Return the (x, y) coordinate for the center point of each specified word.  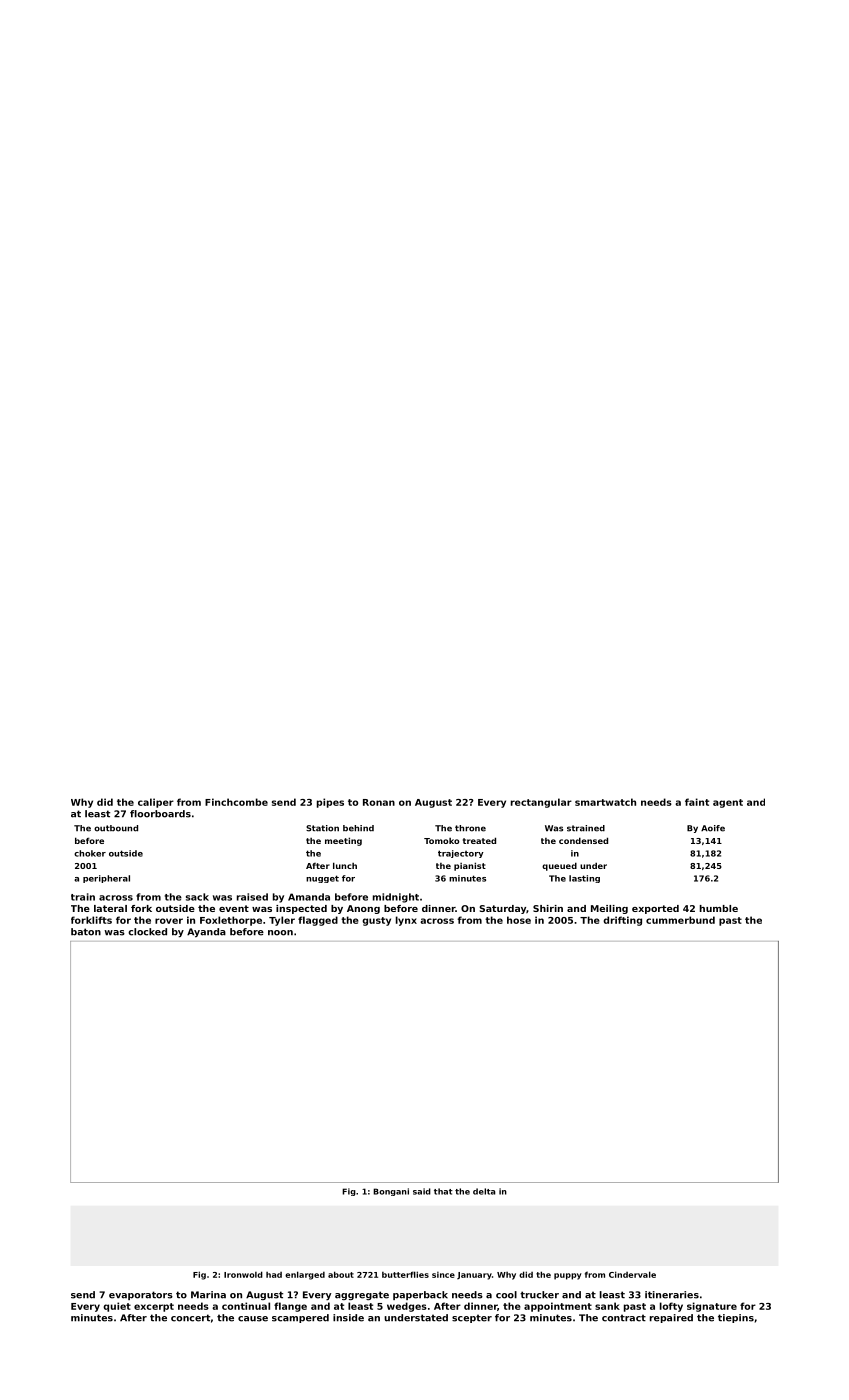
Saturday (502, 909)
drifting (622, 921)
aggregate (362, 1295)
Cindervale (632, 1274)
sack (197, 897)
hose (519, 920)
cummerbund (680, 920)
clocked (147, 932)
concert (190, 1318)
